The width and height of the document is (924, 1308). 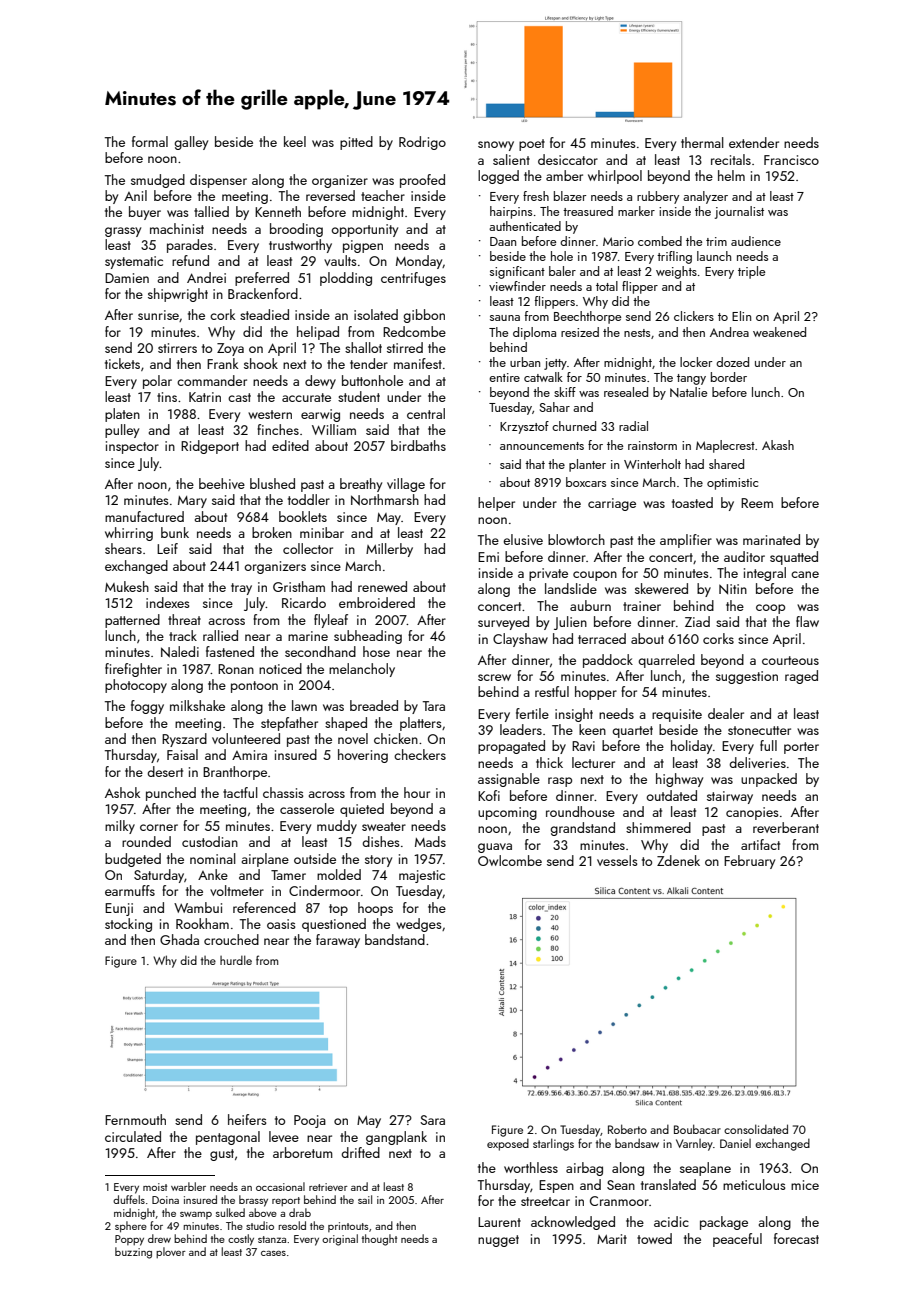 I want to click on seaplane, so click(x=705, y=1169).
